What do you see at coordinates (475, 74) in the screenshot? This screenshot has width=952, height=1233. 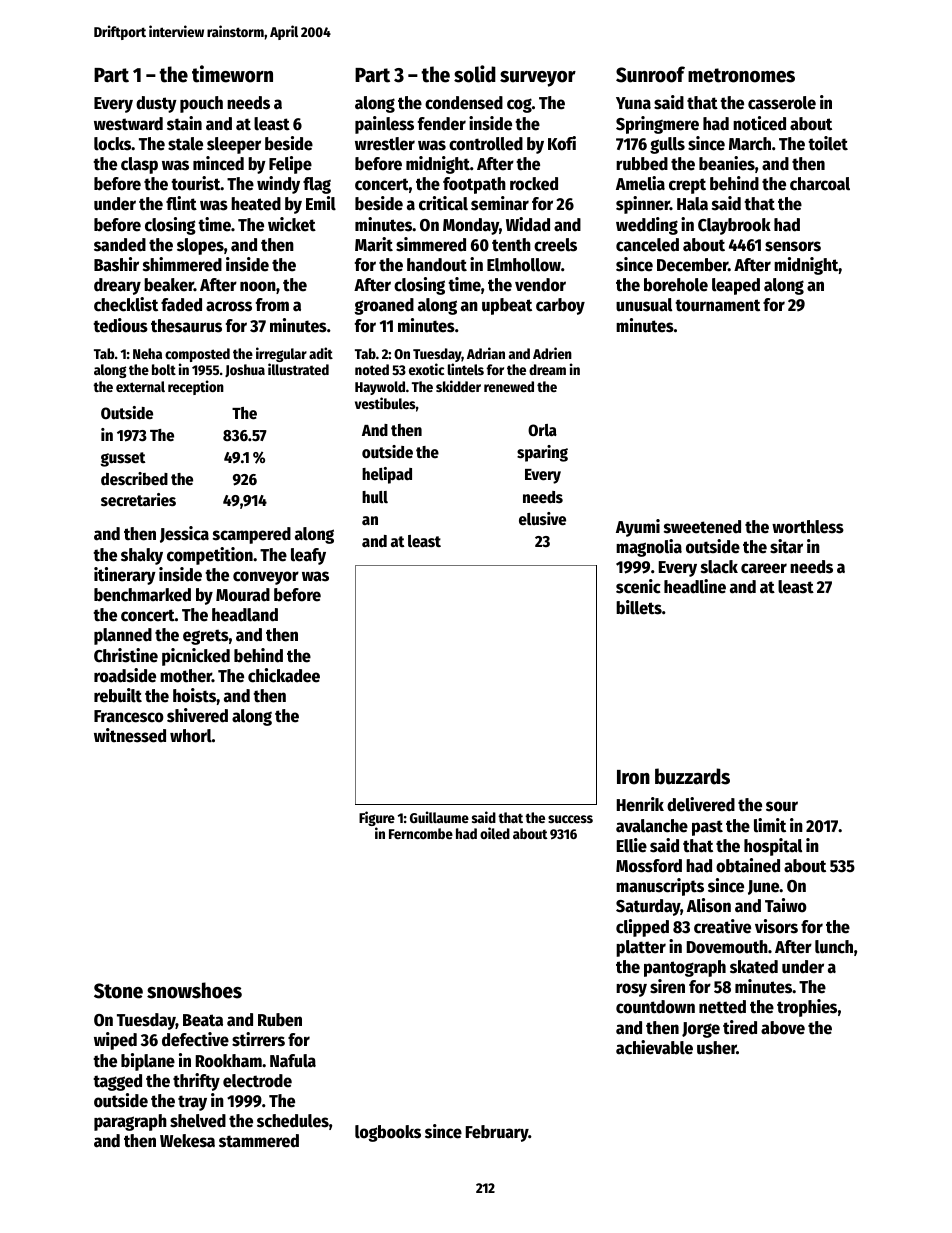 I see `solid` at bounding box center [475, 74].
